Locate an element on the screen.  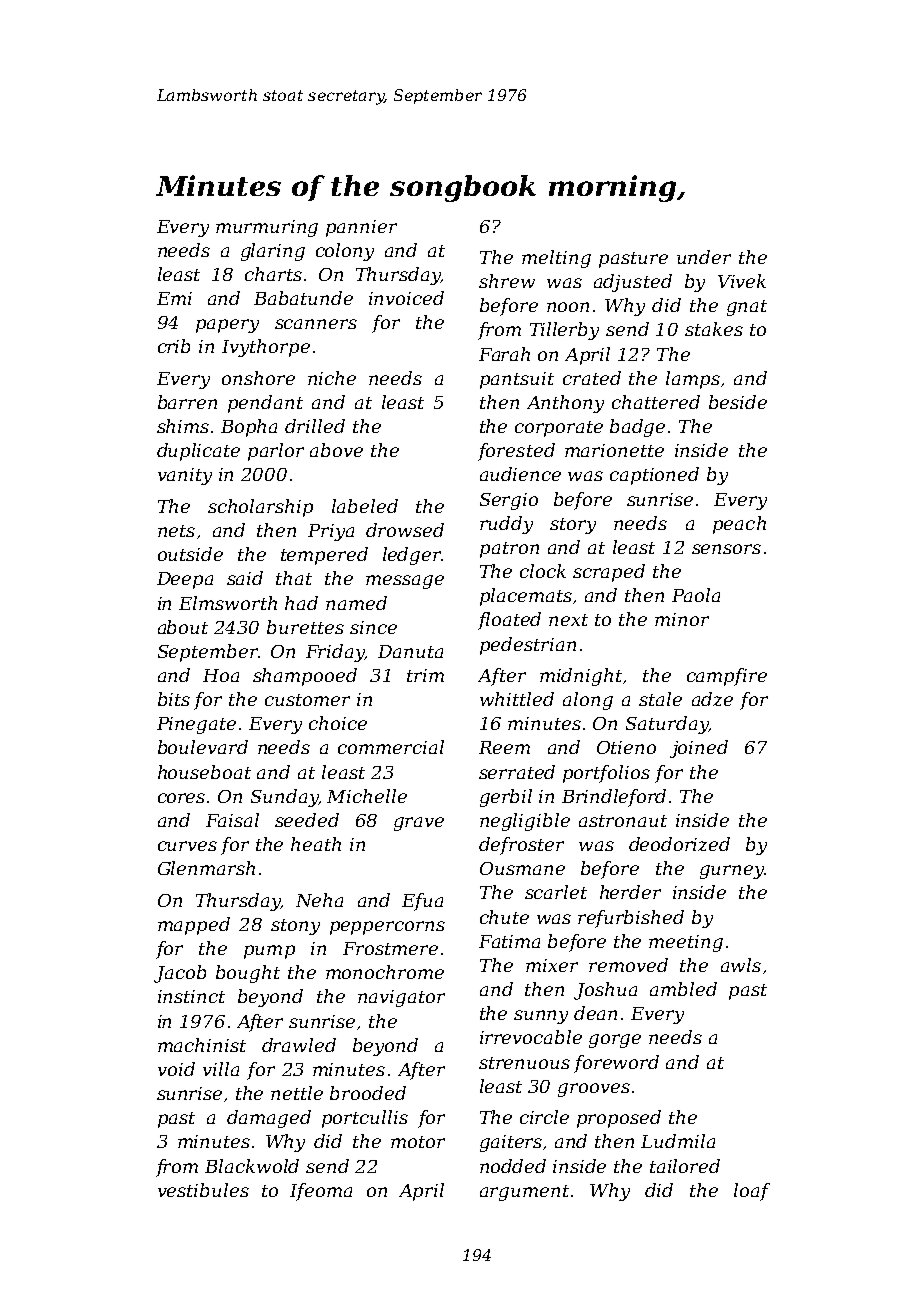
loaf is located at coordinates (752, 1192).
